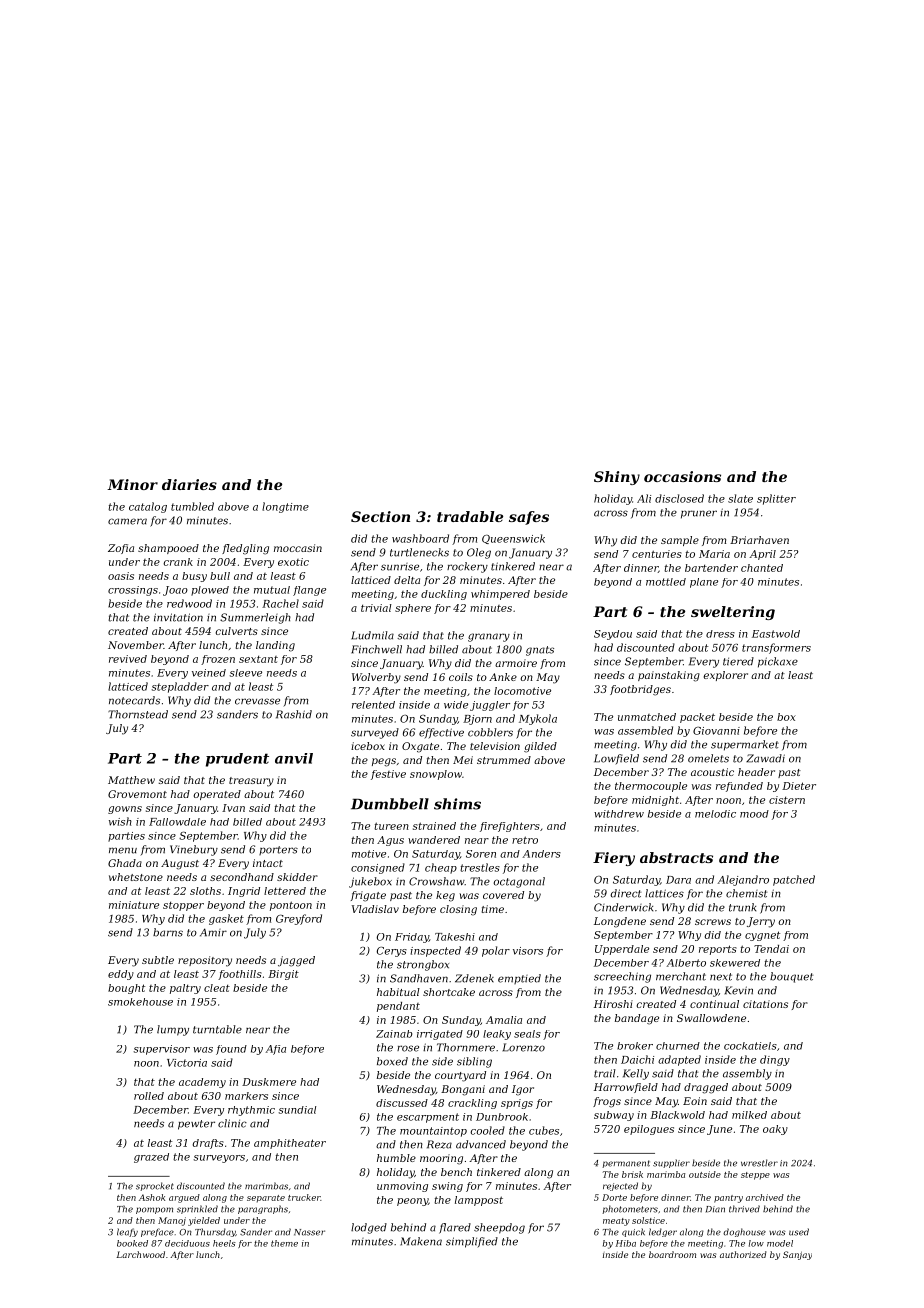 This screenshot has height=1308, width=924. Describe the element at coordinates (733, 613) in the screenshot. I see `sweltering` at that location.
